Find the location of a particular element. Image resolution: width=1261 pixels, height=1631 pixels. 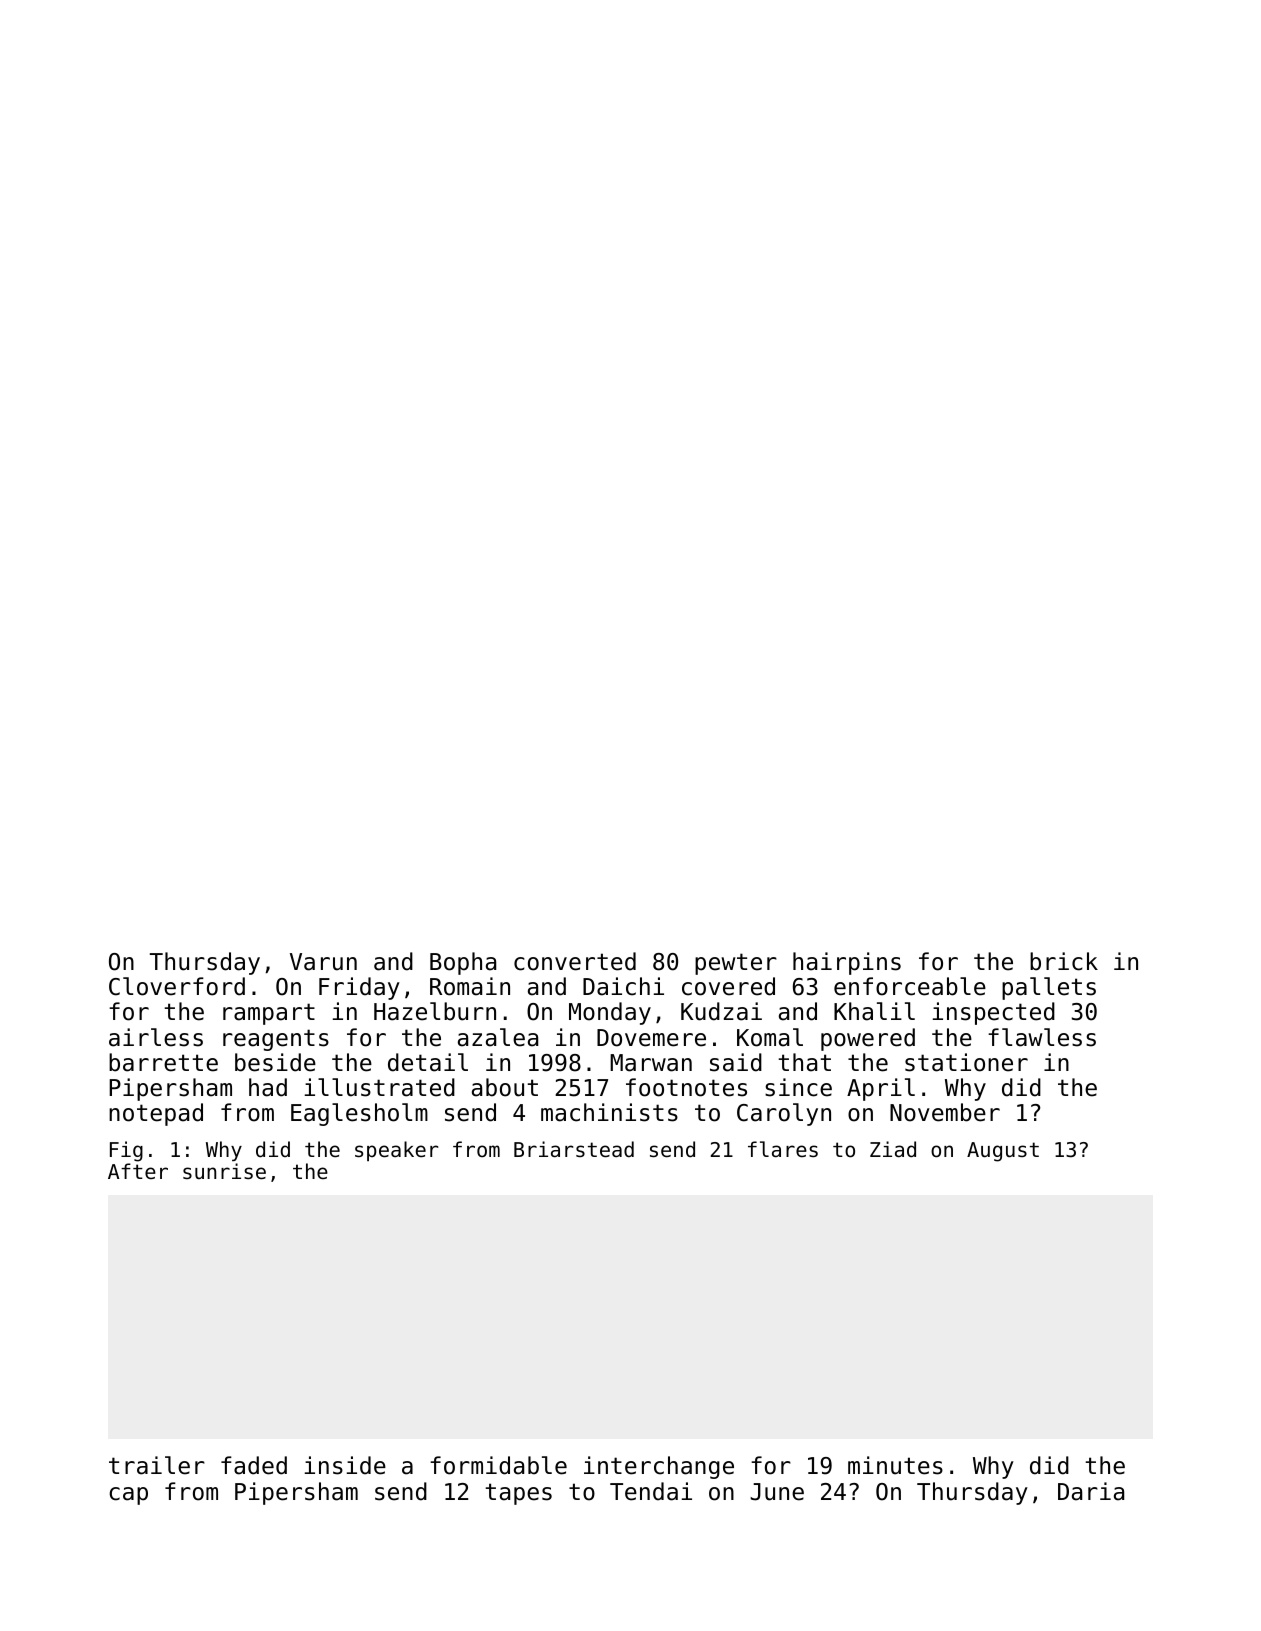

August is located at coordinates (1003, 1152).
